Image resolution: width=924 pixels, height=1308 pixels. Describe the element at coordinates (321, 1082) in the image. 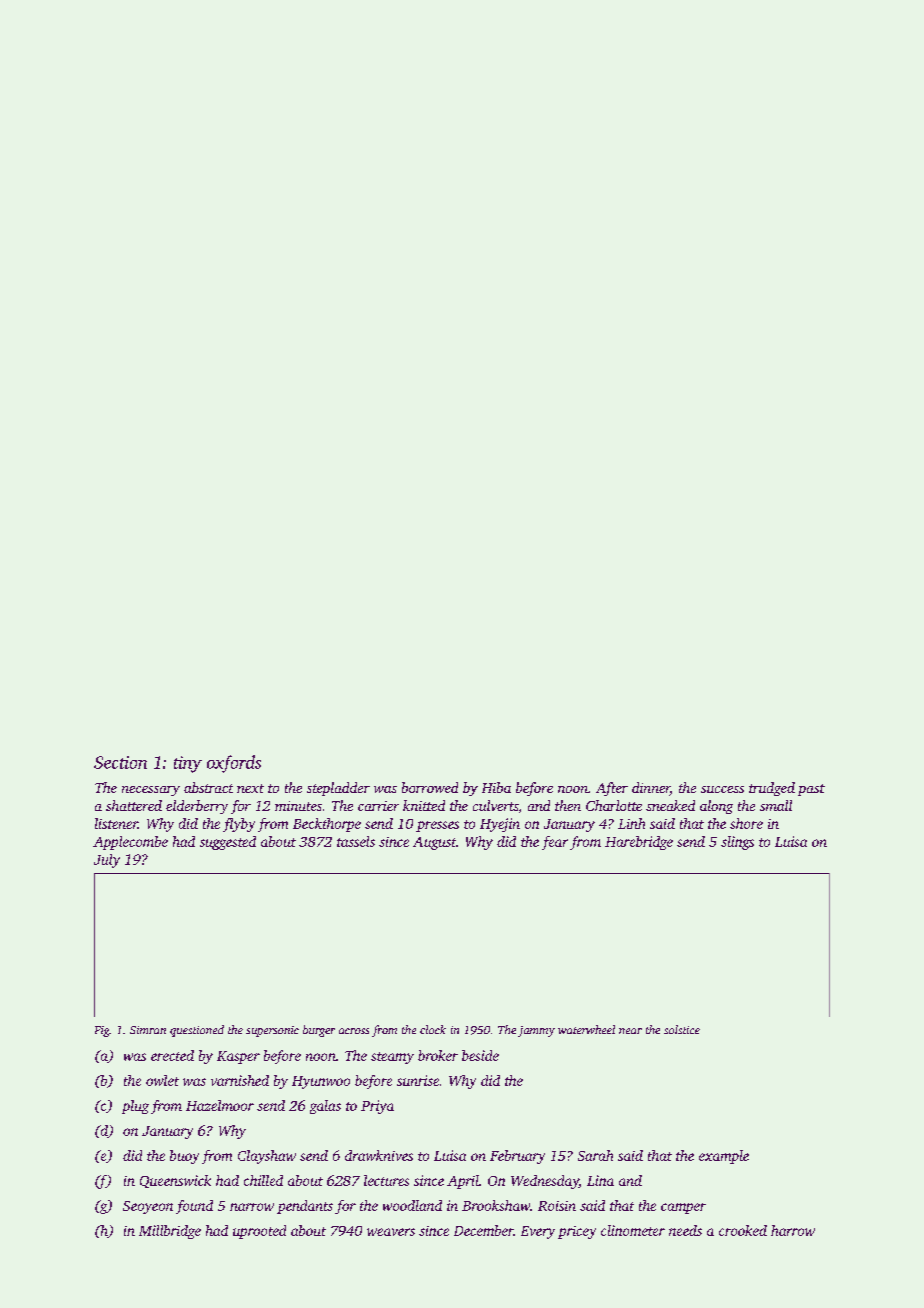

I see `Hyunwoo` at that location.
